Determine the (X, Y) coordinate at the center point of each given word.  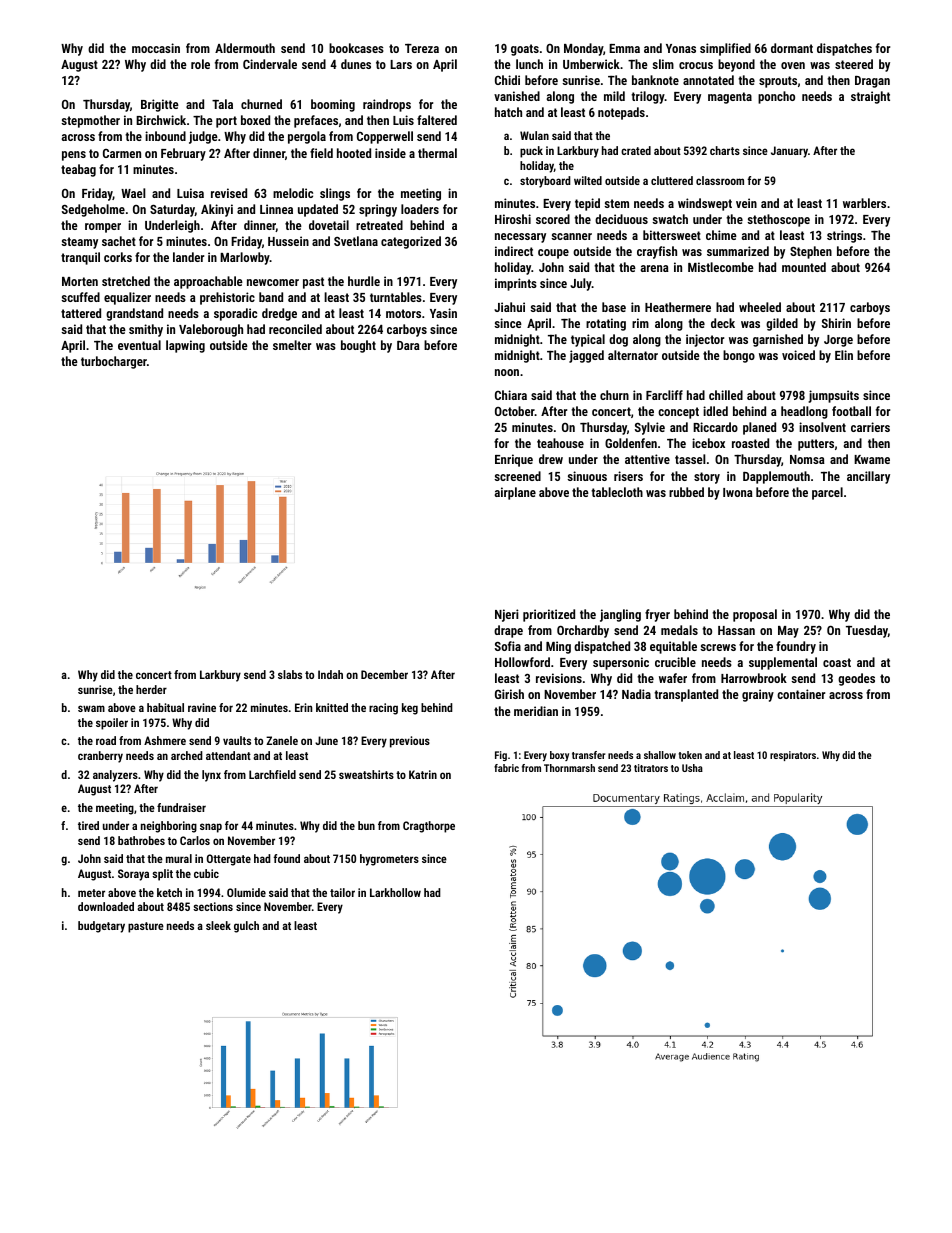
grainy (758, 695)
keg (410, 709)
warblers (864, 203)
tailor (342, 892)
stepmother (90, 121)
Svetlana (356, 241)
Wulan (534, 135)
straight (870, 97)
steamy (79, 243)
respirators (793, 756)
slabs (290, 674)
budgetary (101, 927)
